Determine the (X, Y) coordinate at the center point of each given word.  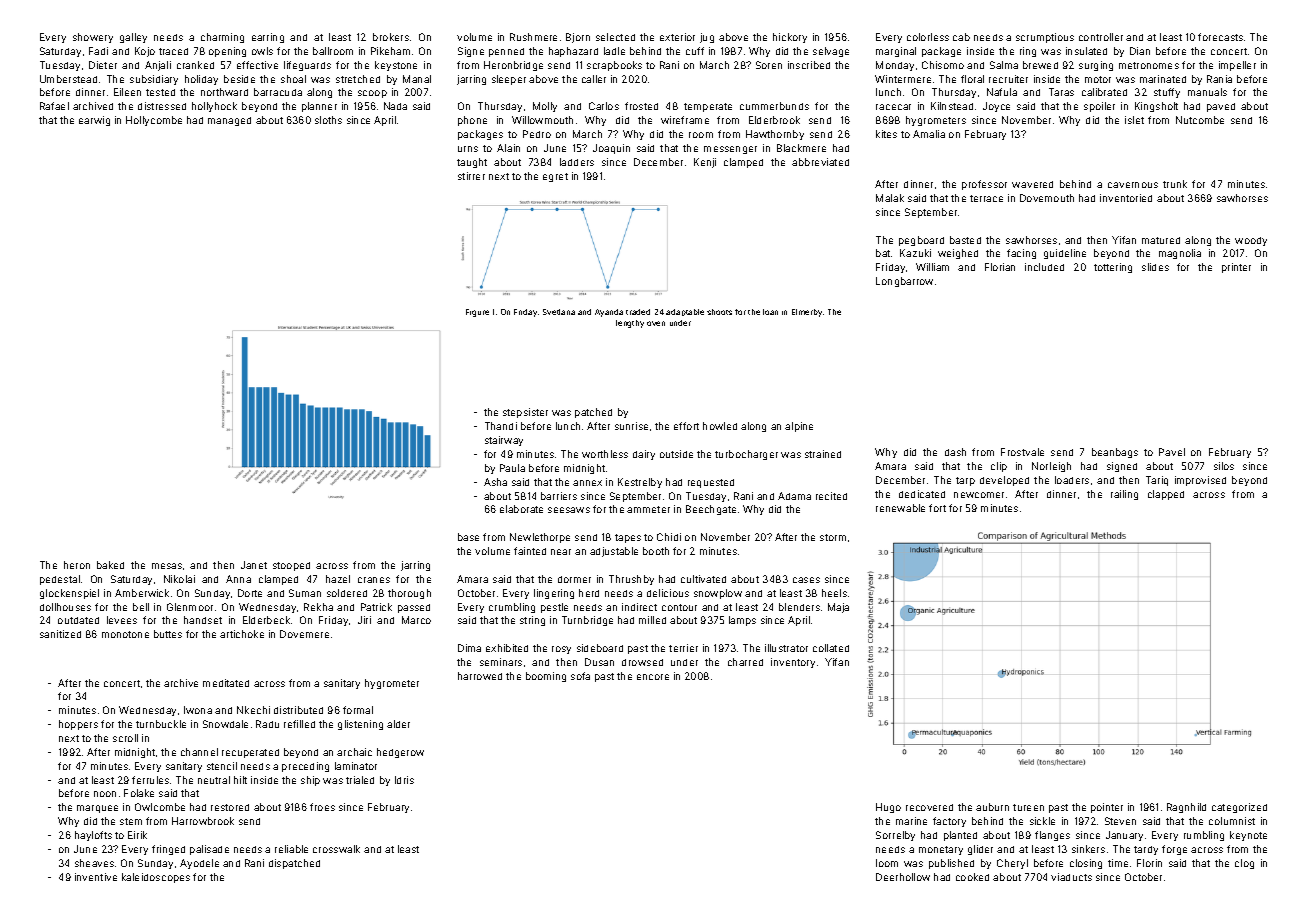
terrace (986, 198)
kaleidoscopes (156, 878)
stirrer (471, 176)
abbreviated (820, 162)
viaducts (1071, 877)
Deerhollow (903, 877)
